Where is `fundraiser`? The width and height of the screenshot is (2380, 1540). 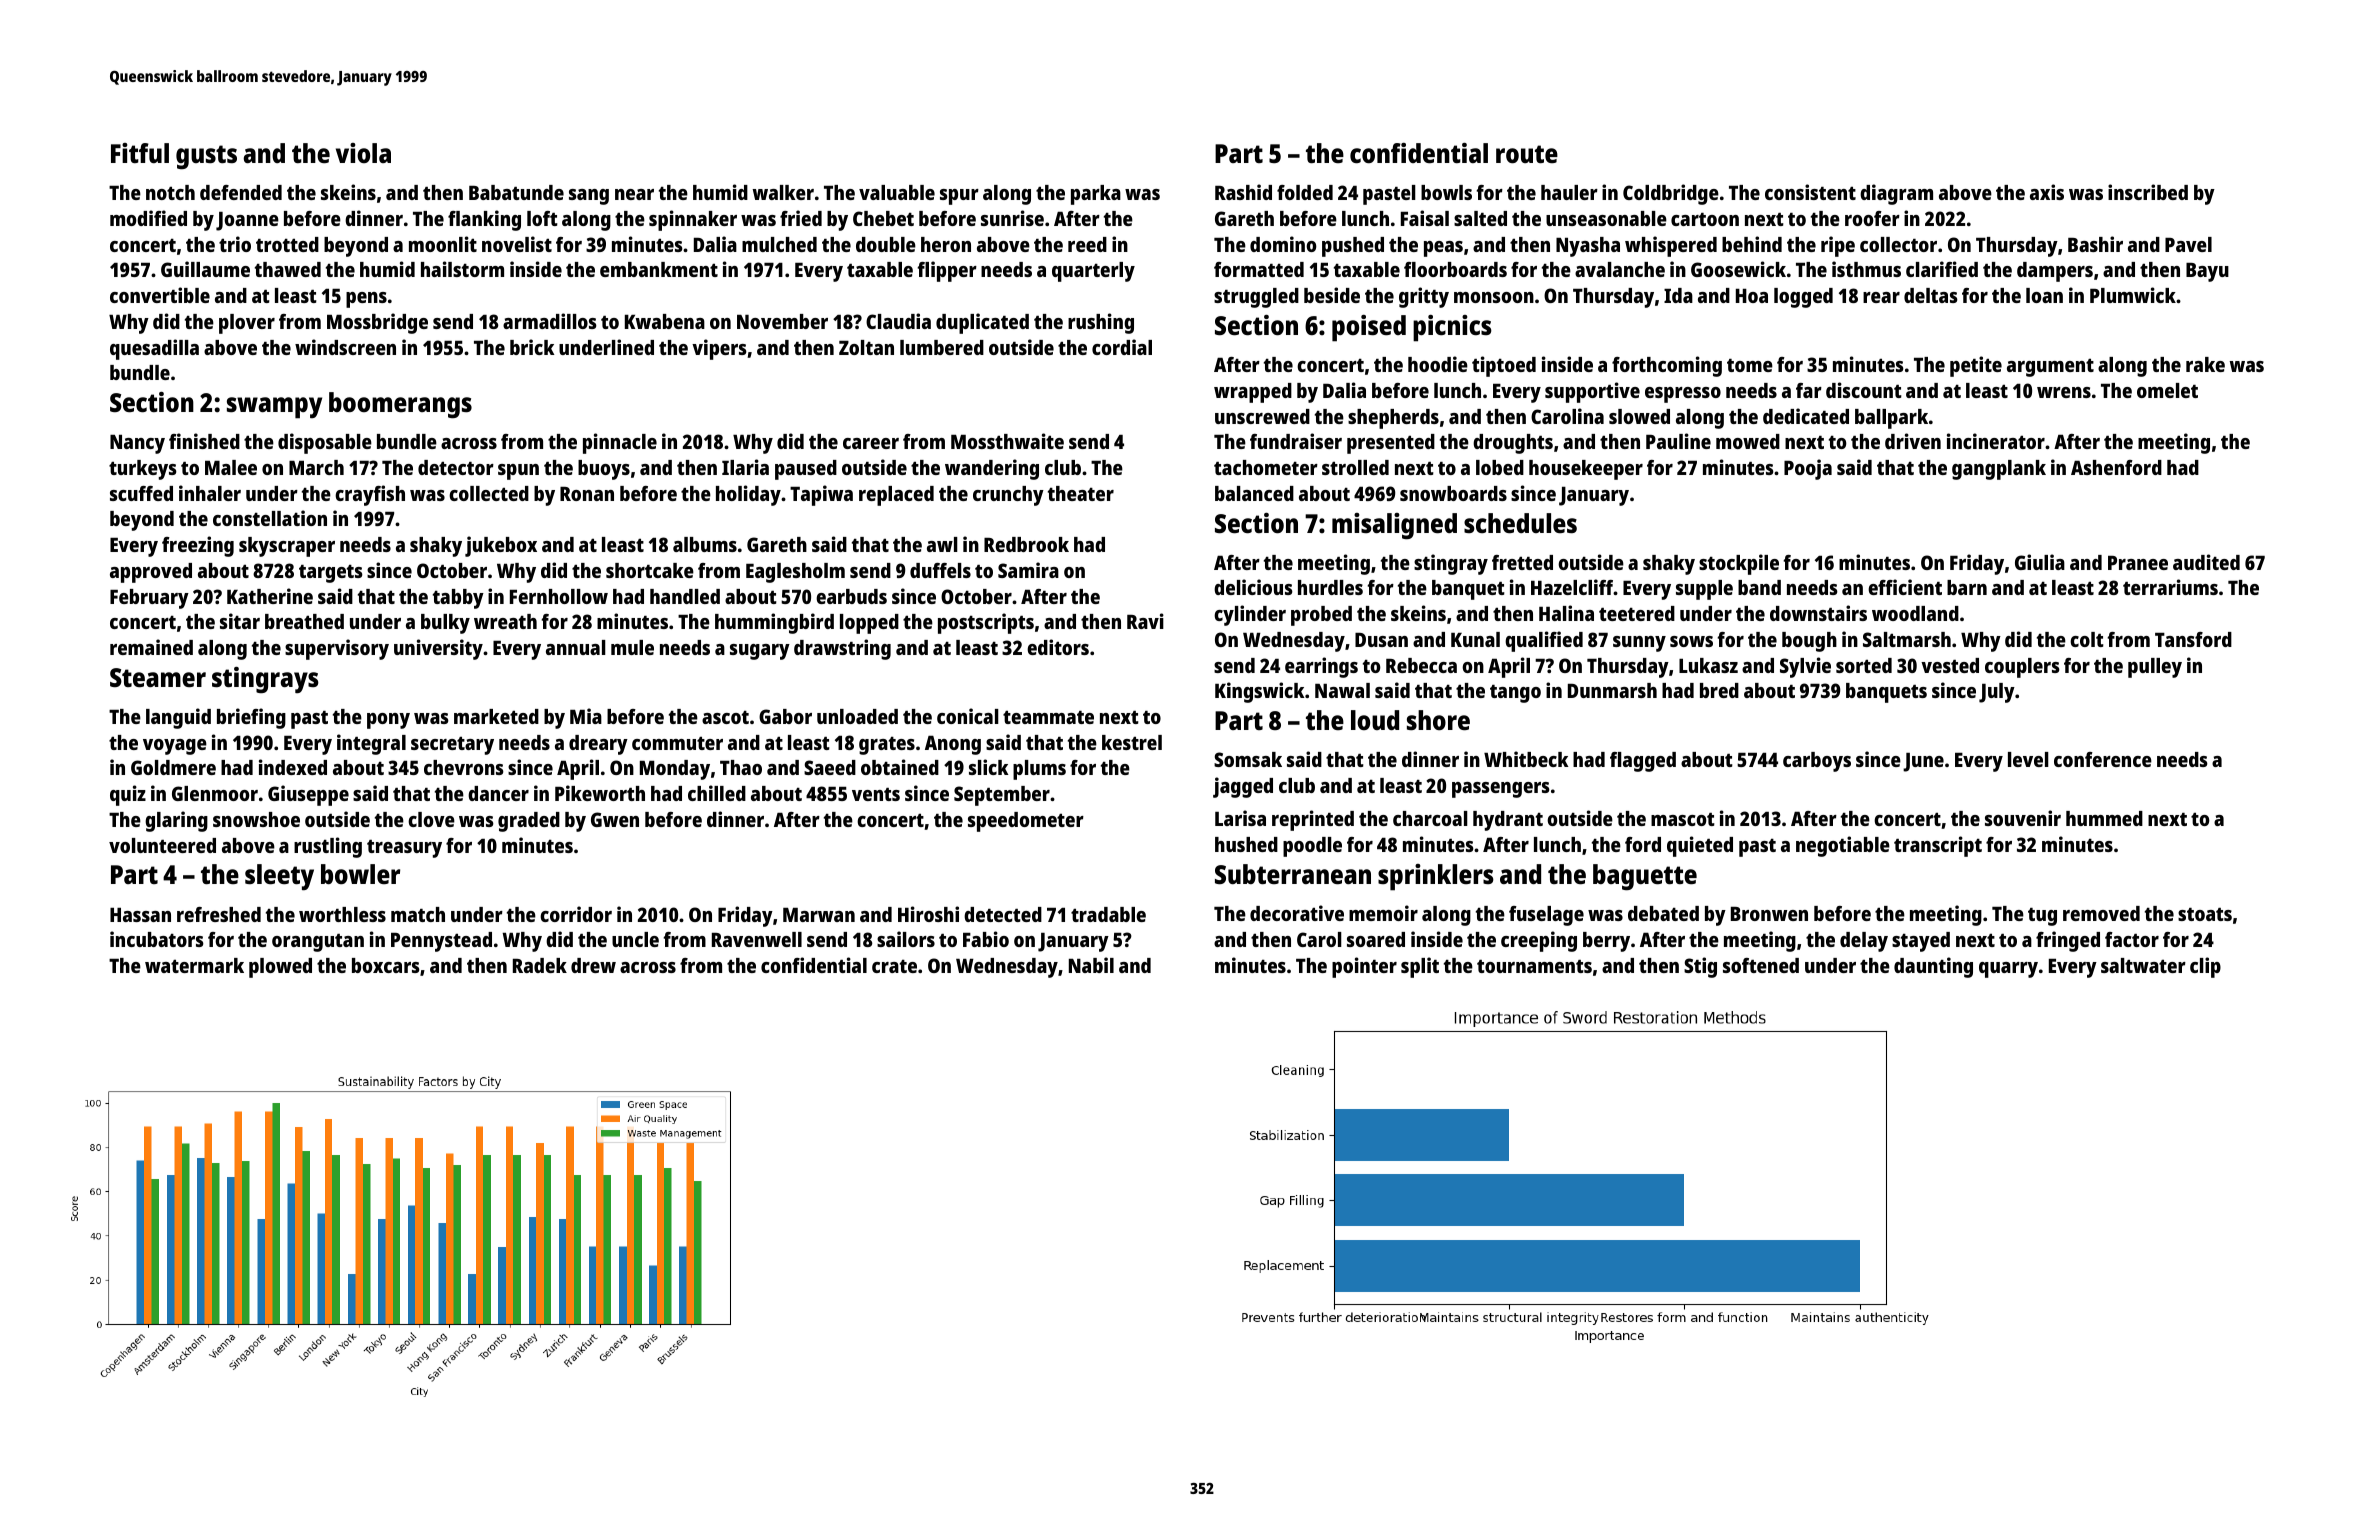 fundraiser is located at coordinates (1296, 441).
